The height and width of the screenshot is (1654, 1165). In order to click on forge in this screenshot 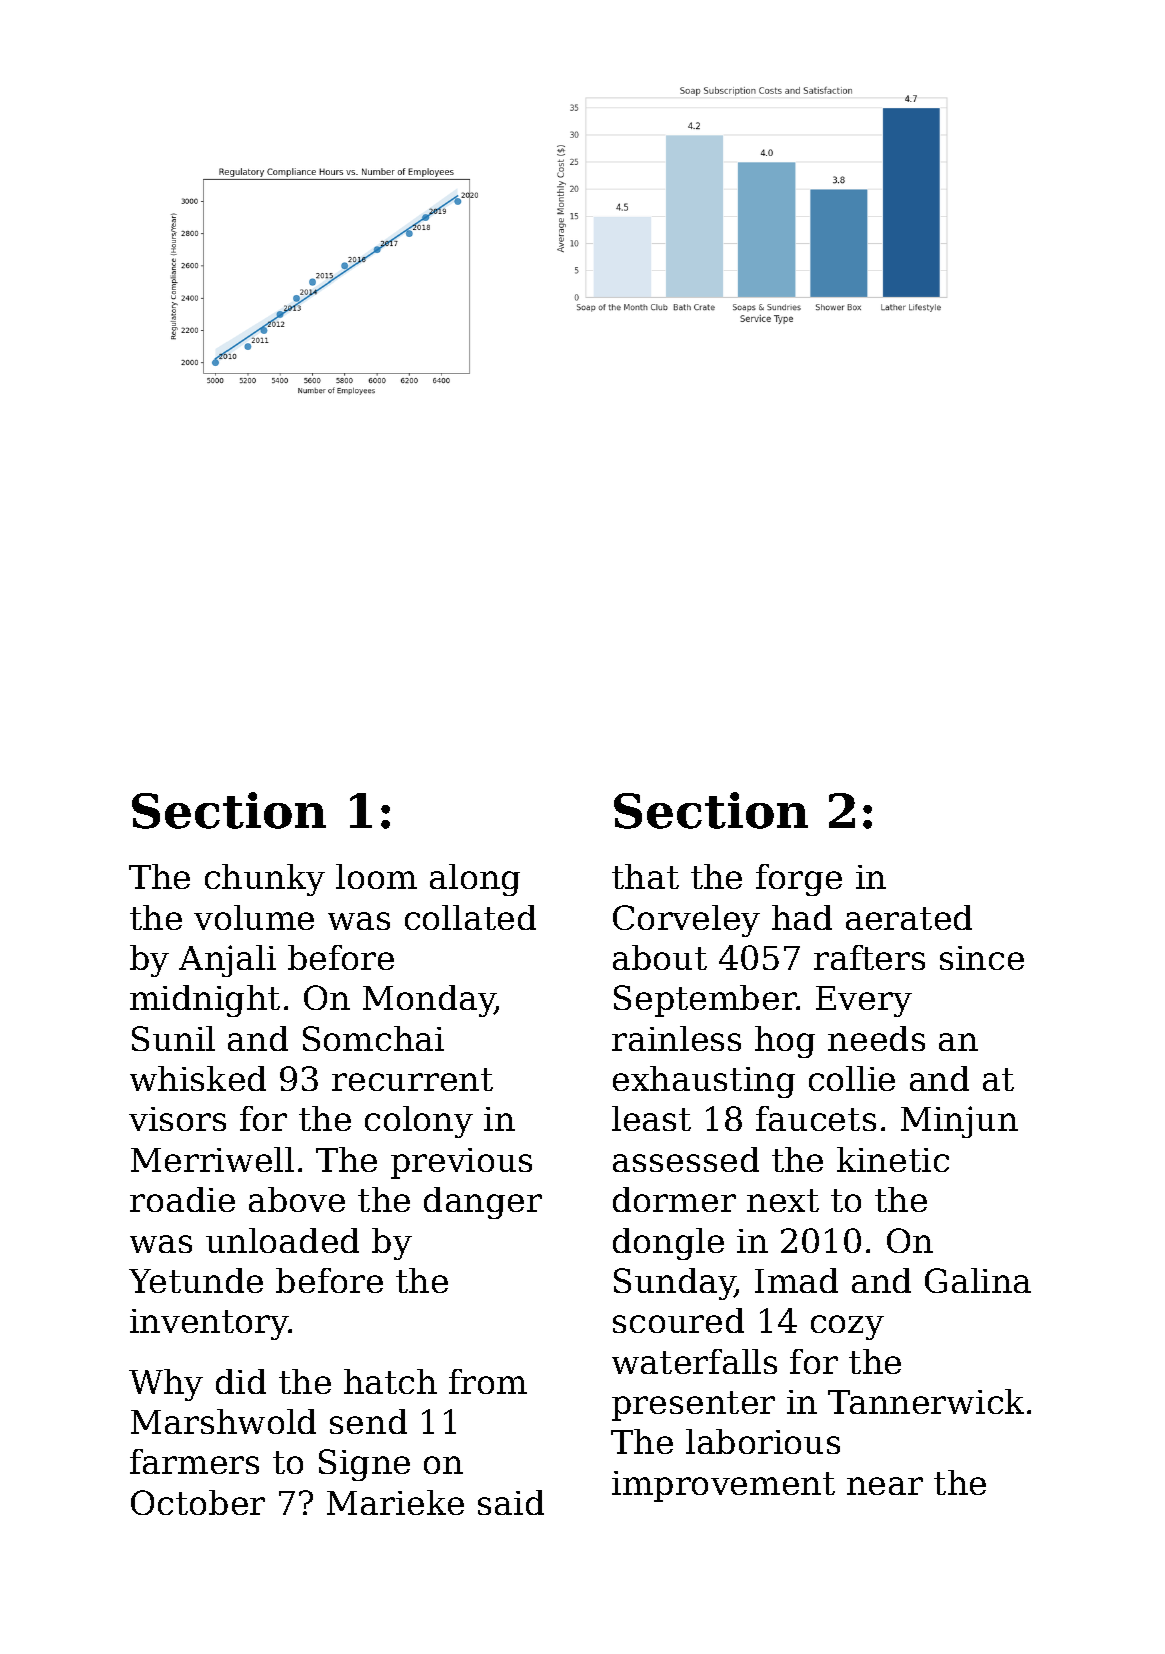, I will do `click(799, 880)`.
